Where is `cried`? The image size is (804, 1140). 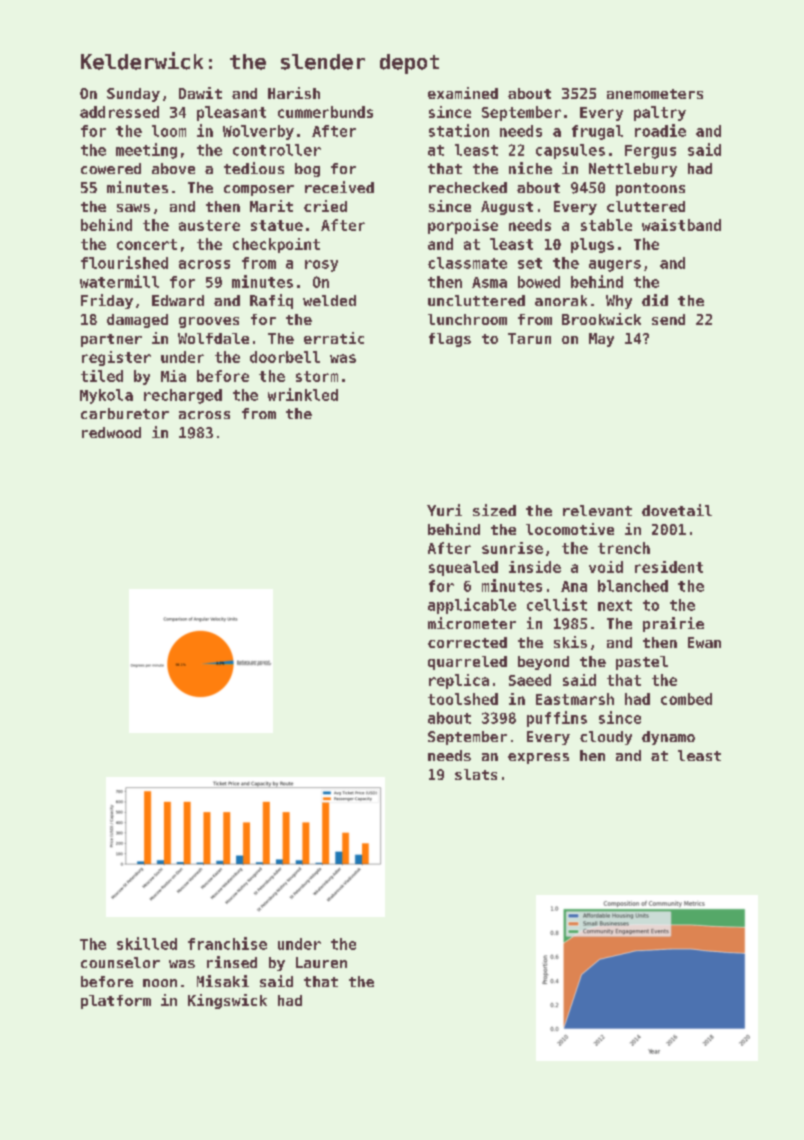
cried is located at coordinates (325, 206).
